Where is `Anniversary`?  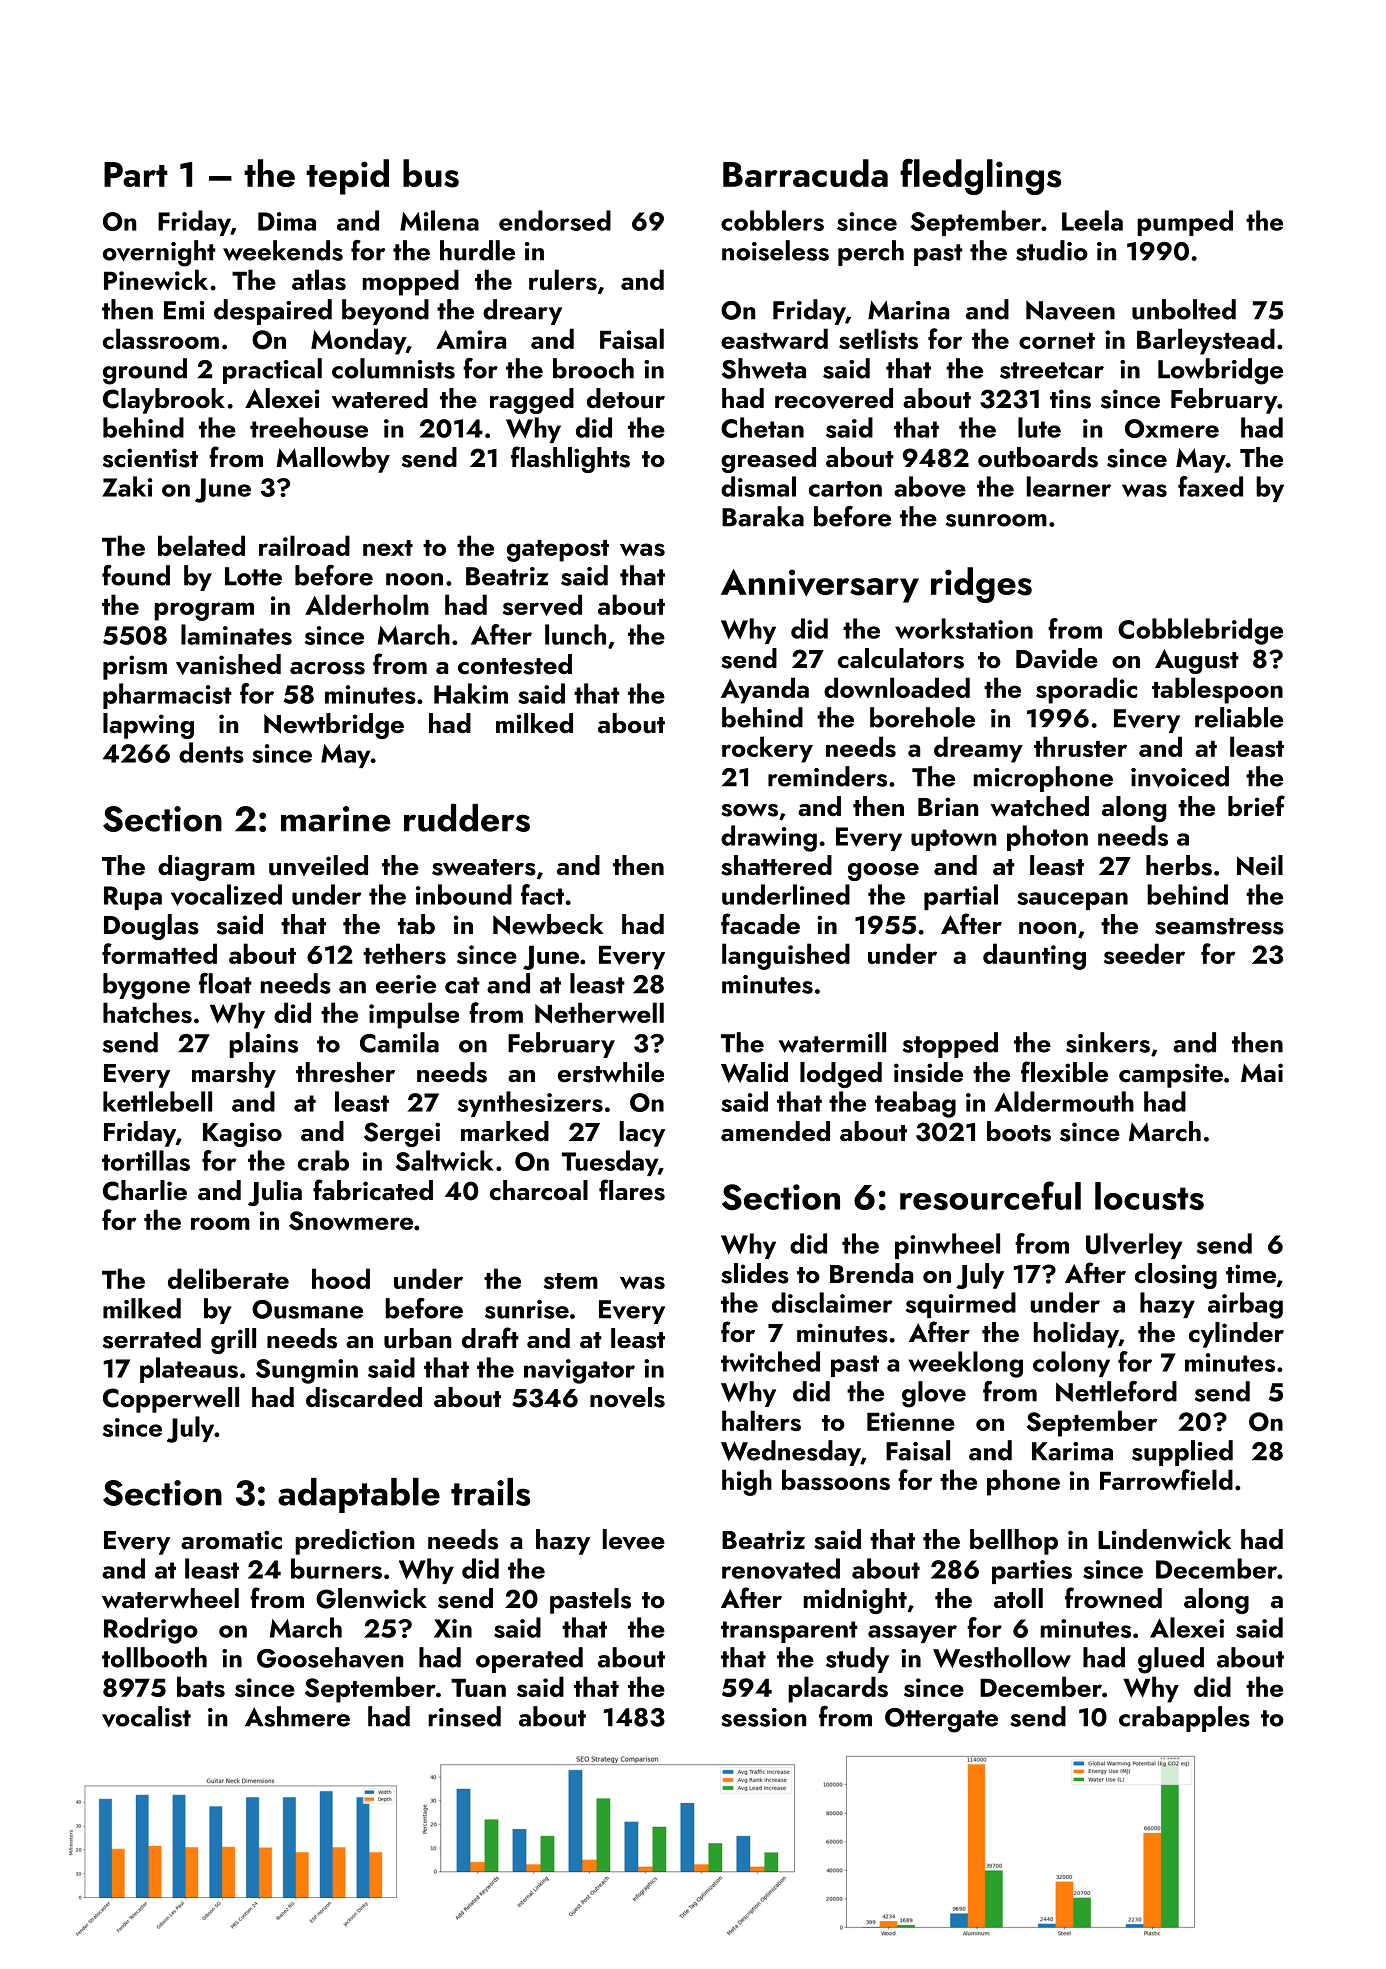
Anniversary is located at coordinates (820, 586).
